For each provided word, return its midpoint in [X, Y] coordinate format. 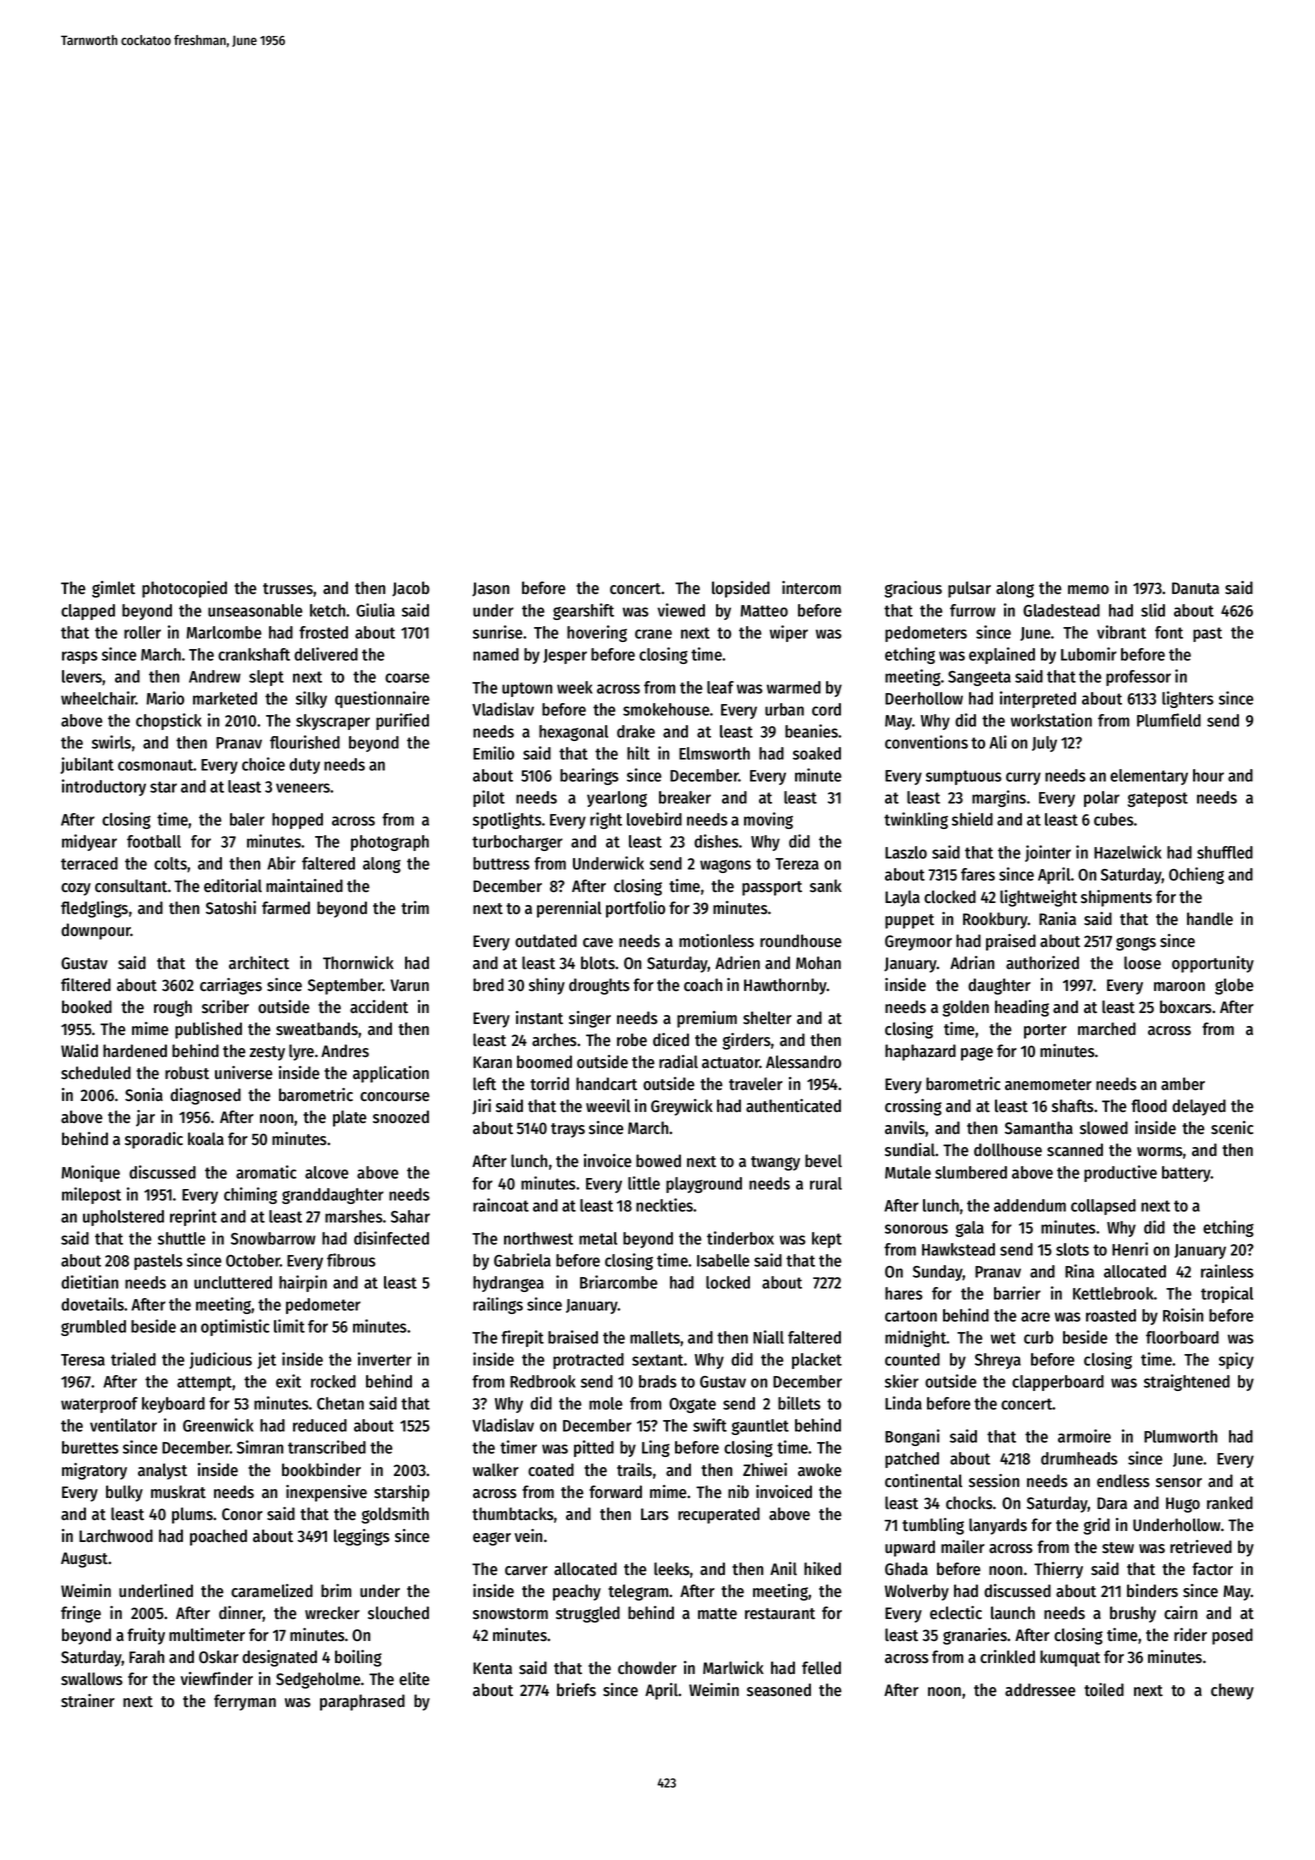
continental [923, 1481]
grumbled [93, 1328]
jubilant [87, 765]
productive [1120, 1173]
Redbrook [543, 1381]
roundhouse [801, 941]
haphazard [920, 1052]
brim [336, 1590]
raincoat [501, 1205]
